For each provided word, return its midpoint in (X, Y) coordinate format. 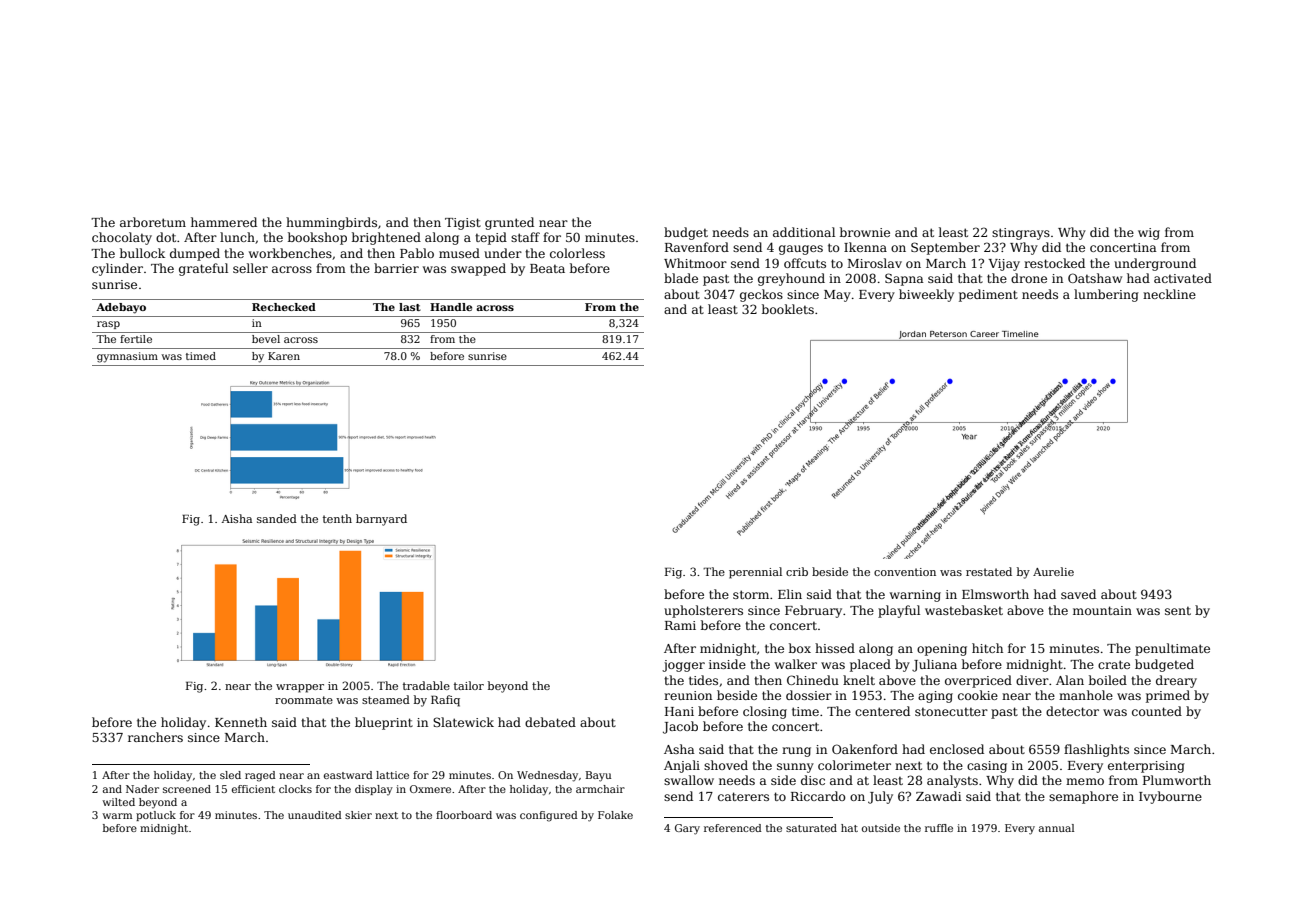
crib (797, 571)
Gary (687, 829)
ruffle (939, 828)
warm (117, 816)
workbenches (290, 253)
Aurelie (1053, 571)
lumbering (1106, 295)
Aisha (237, 518)
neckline (1169, 294)
